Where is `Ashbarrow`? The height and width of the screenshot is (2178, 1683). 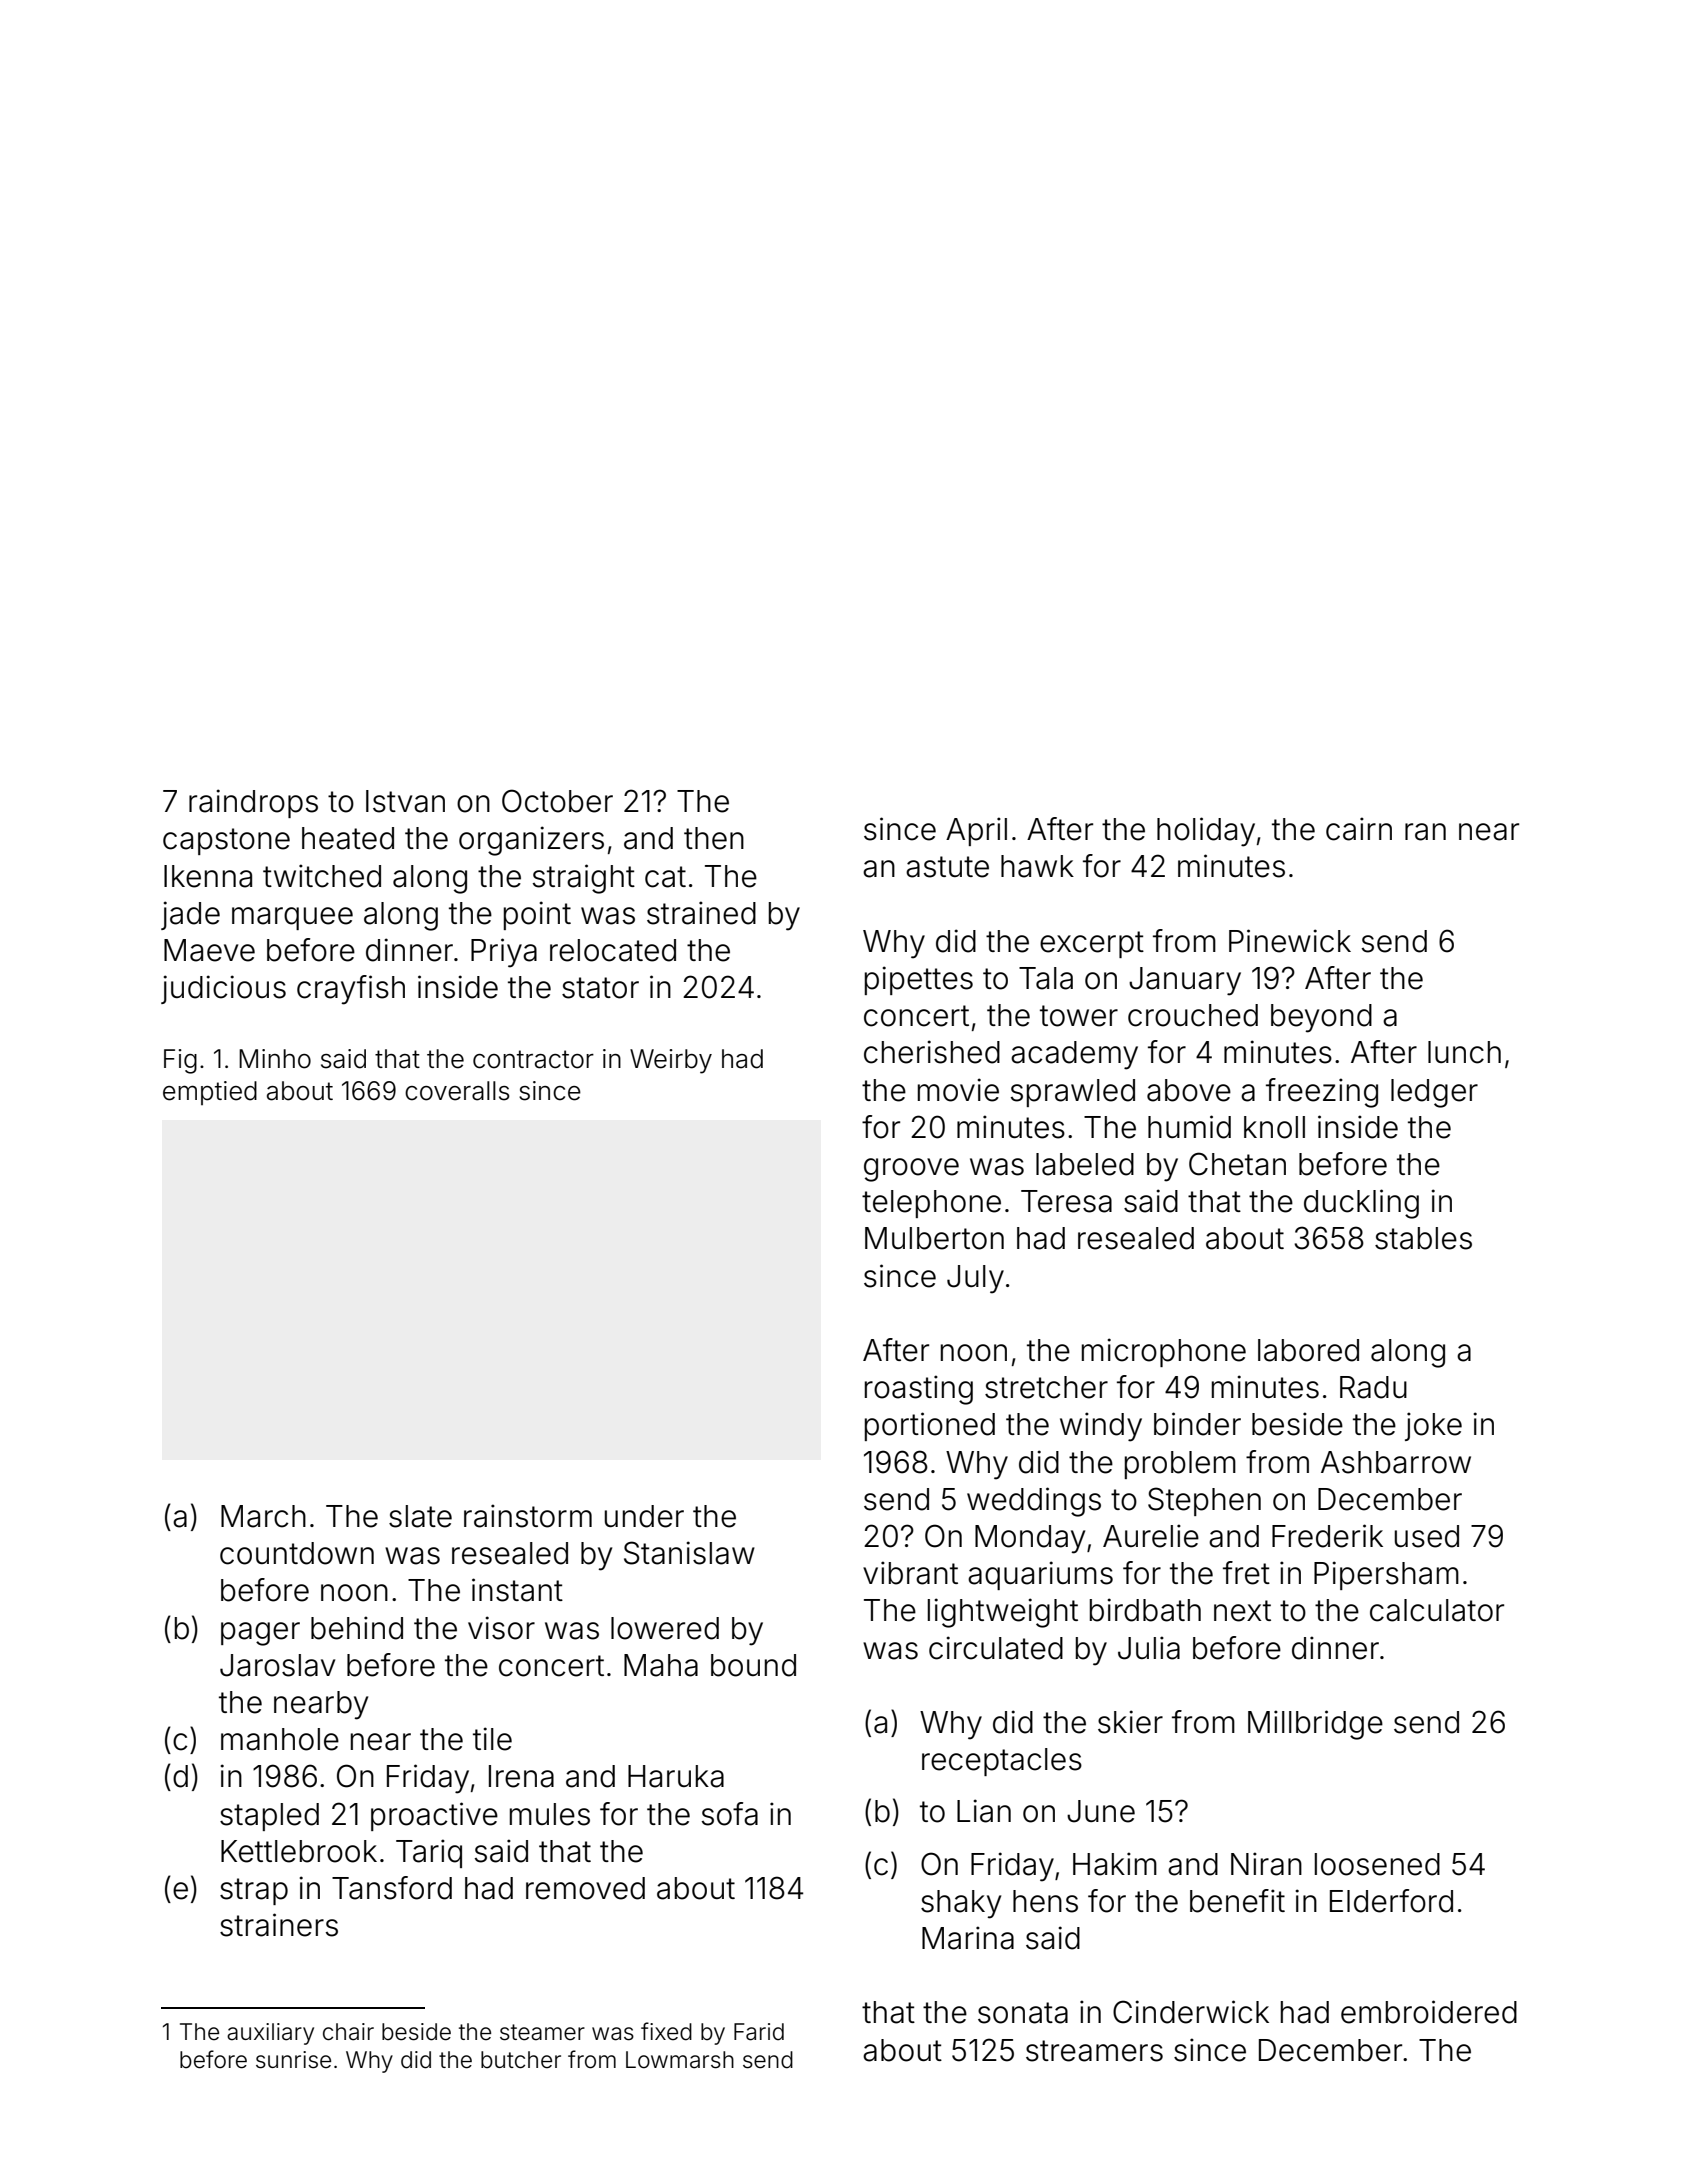 Ashbarrow is located at coordinates (1396, 1462).
